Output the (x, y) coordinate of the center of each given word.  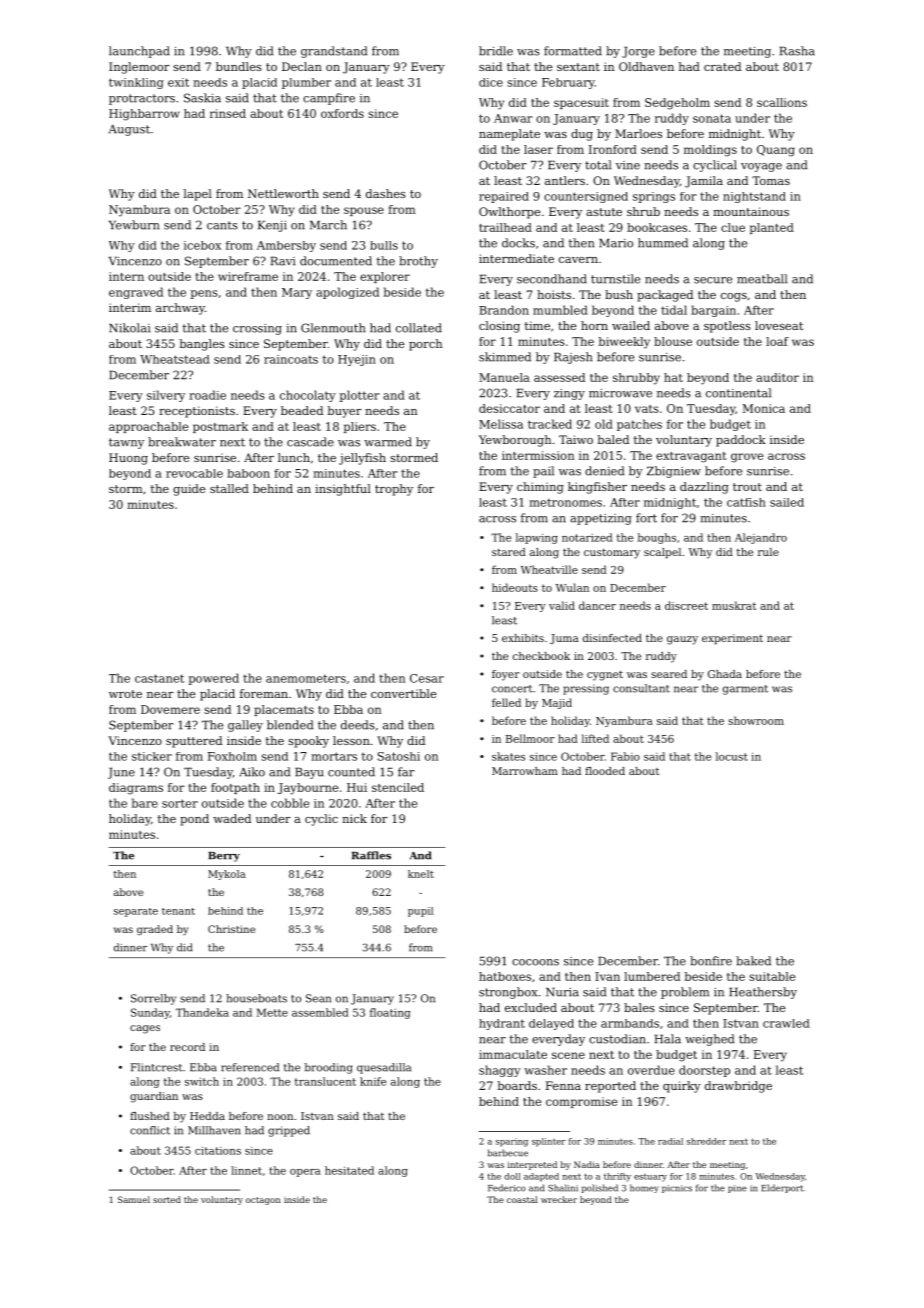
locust (732, 756)
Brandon (504, 310)
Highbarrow (144, 115)
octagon (263, 1201)
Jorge (638, 52)
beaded (302, 410)
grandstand (334, 52)
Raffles (371, 855)
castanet (159, 678)
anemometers (306, 678)
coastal (522, 1199)
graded (155, 930)
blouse (673, 341)
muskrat (734, 605)
